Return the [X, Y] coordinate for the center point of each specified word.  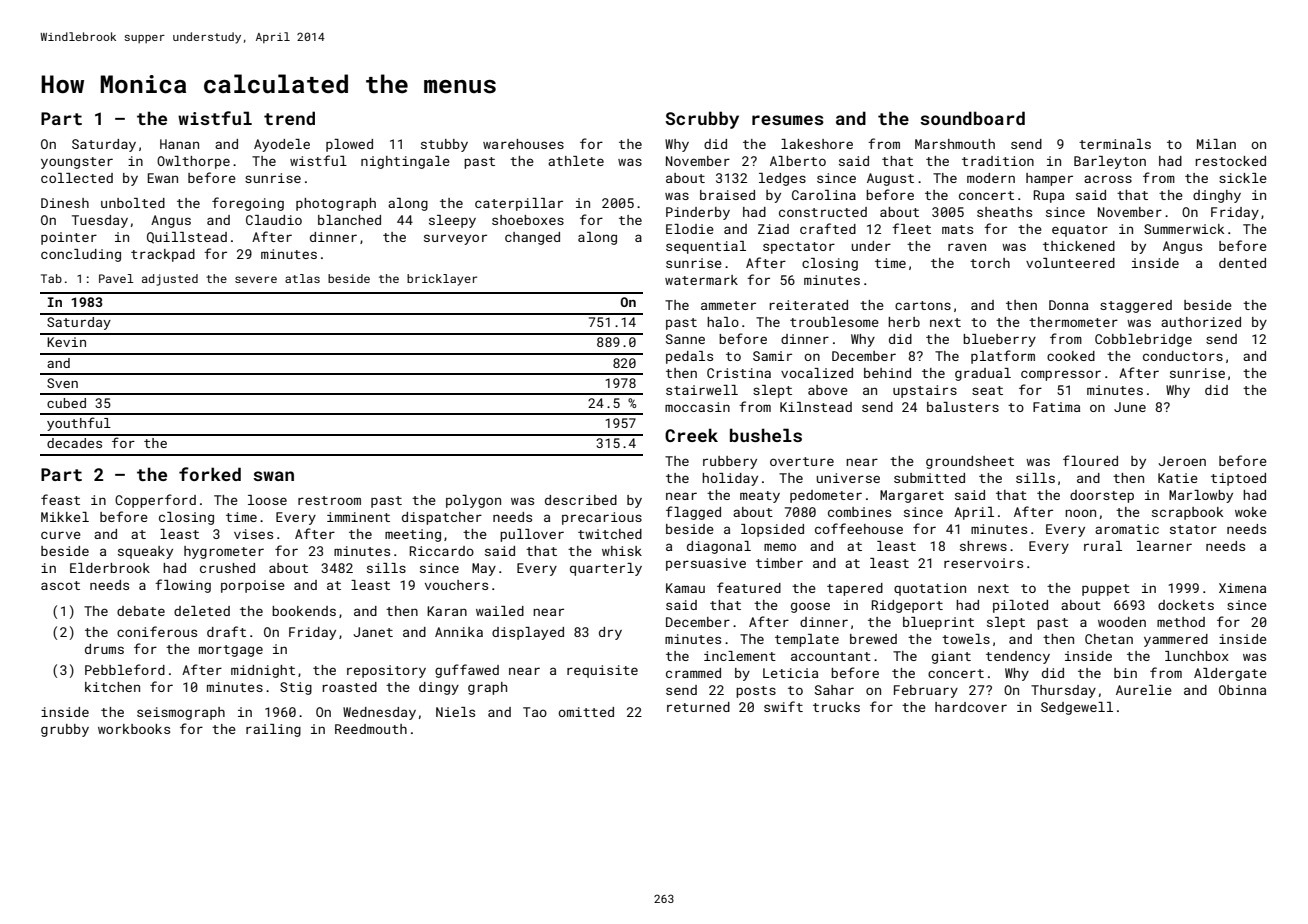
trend [289, 118]
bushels [766, 435]
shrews [983, 546]
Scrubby [702, 120]
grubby [65, 730]
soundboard [972, 118]
